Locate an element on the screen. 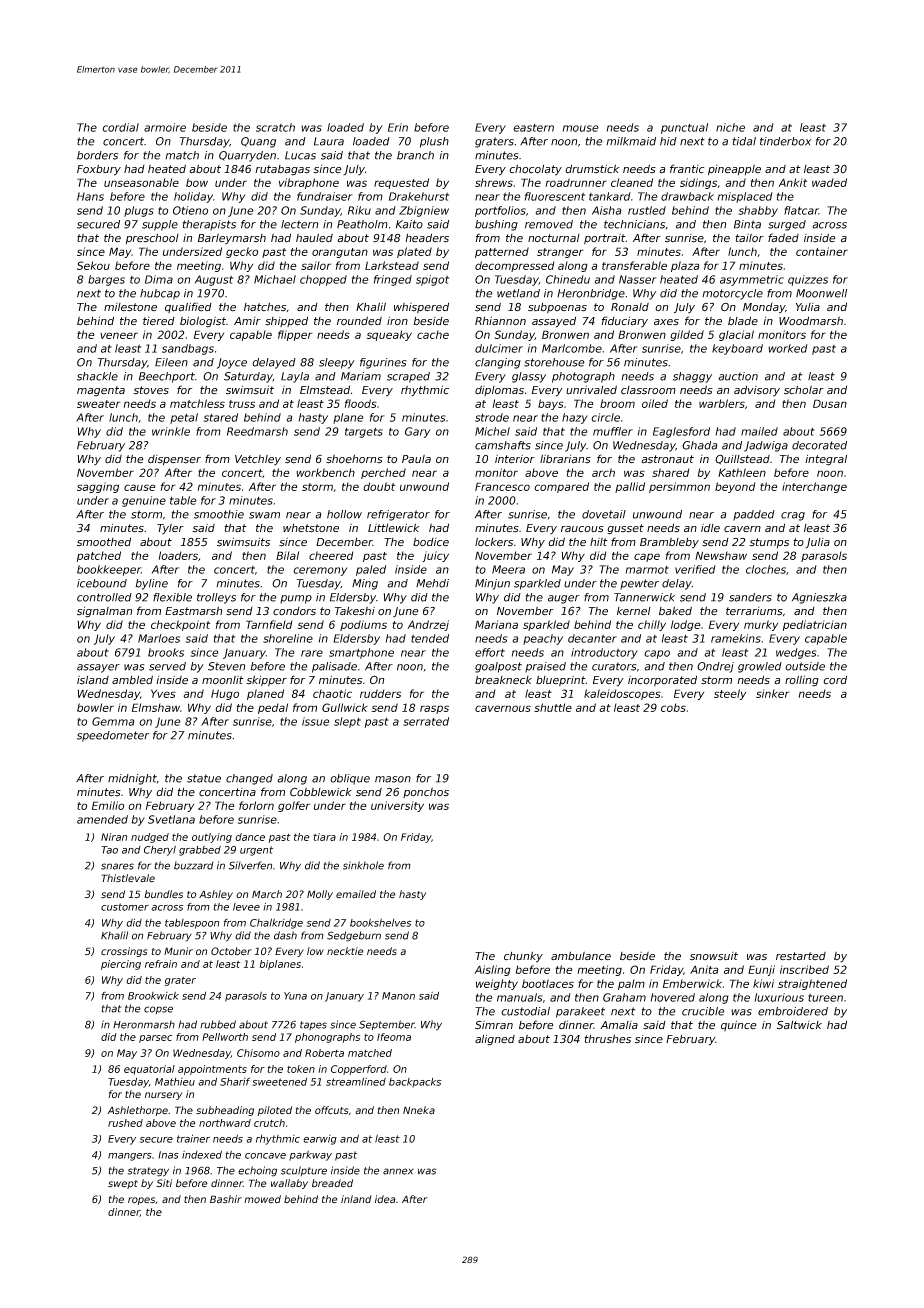  patched is located at coordinates (99, 556).
